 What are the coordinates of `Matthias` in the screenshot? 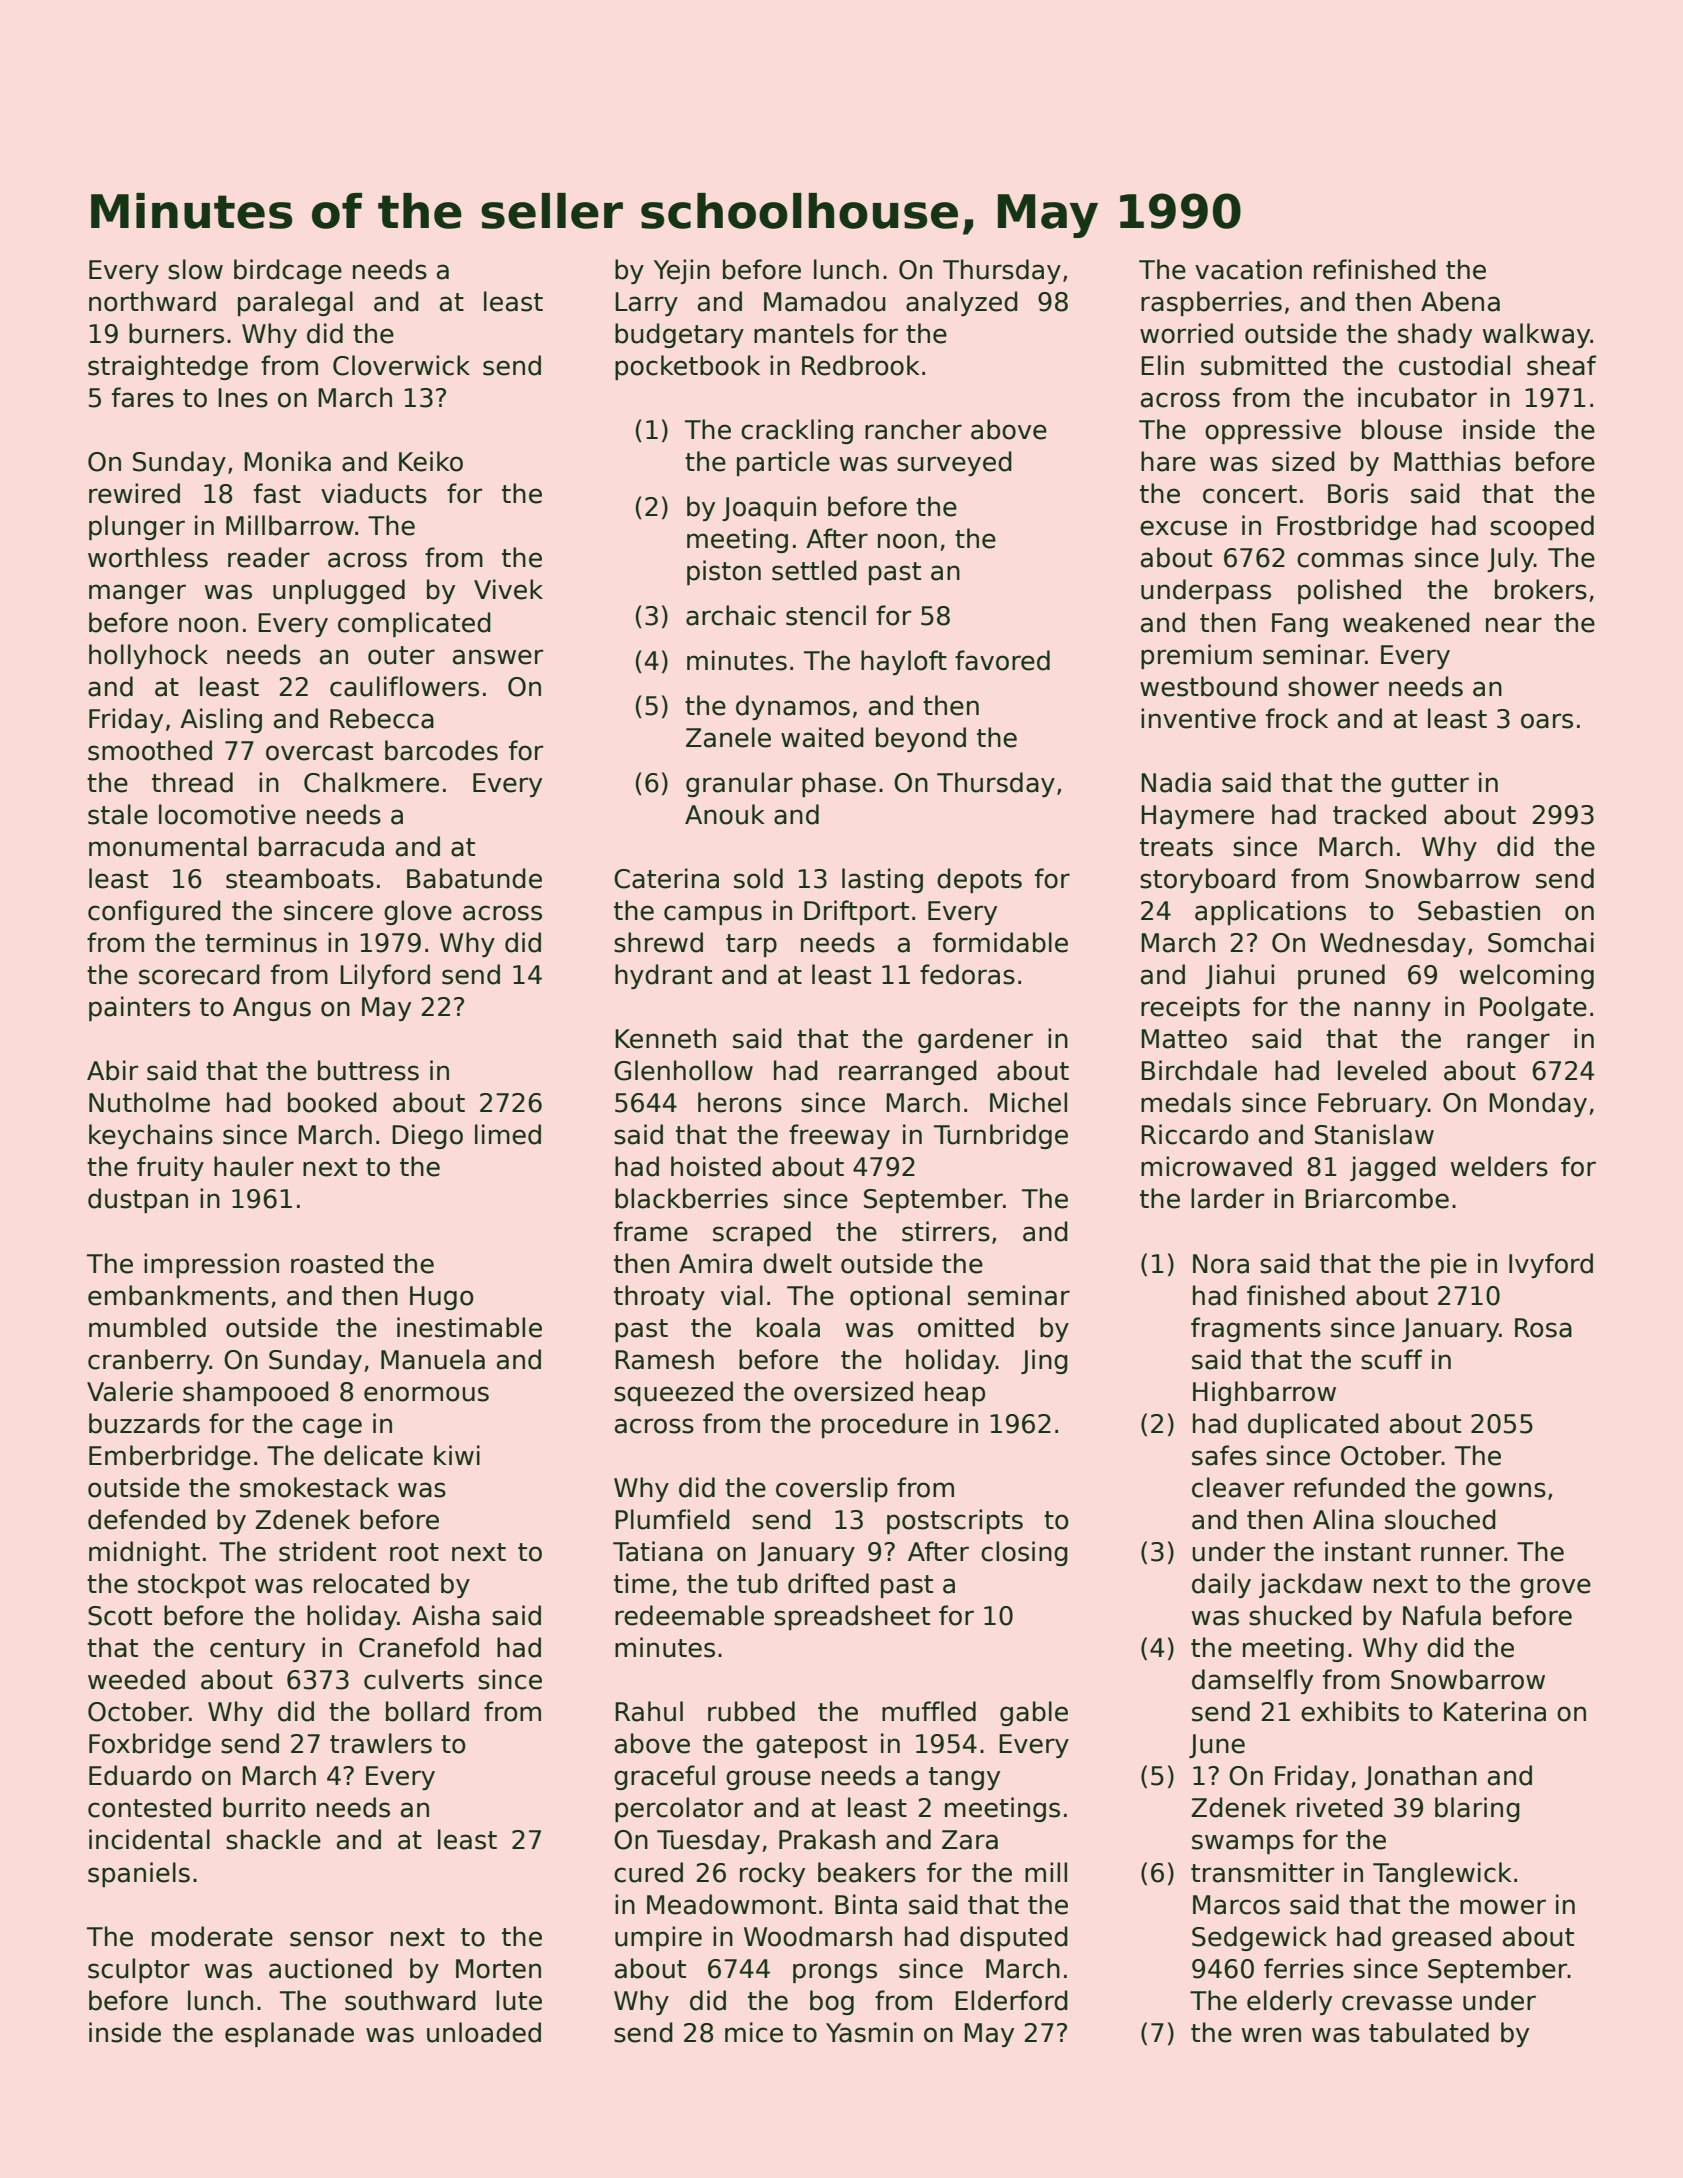 It's located at (1447, 461).
